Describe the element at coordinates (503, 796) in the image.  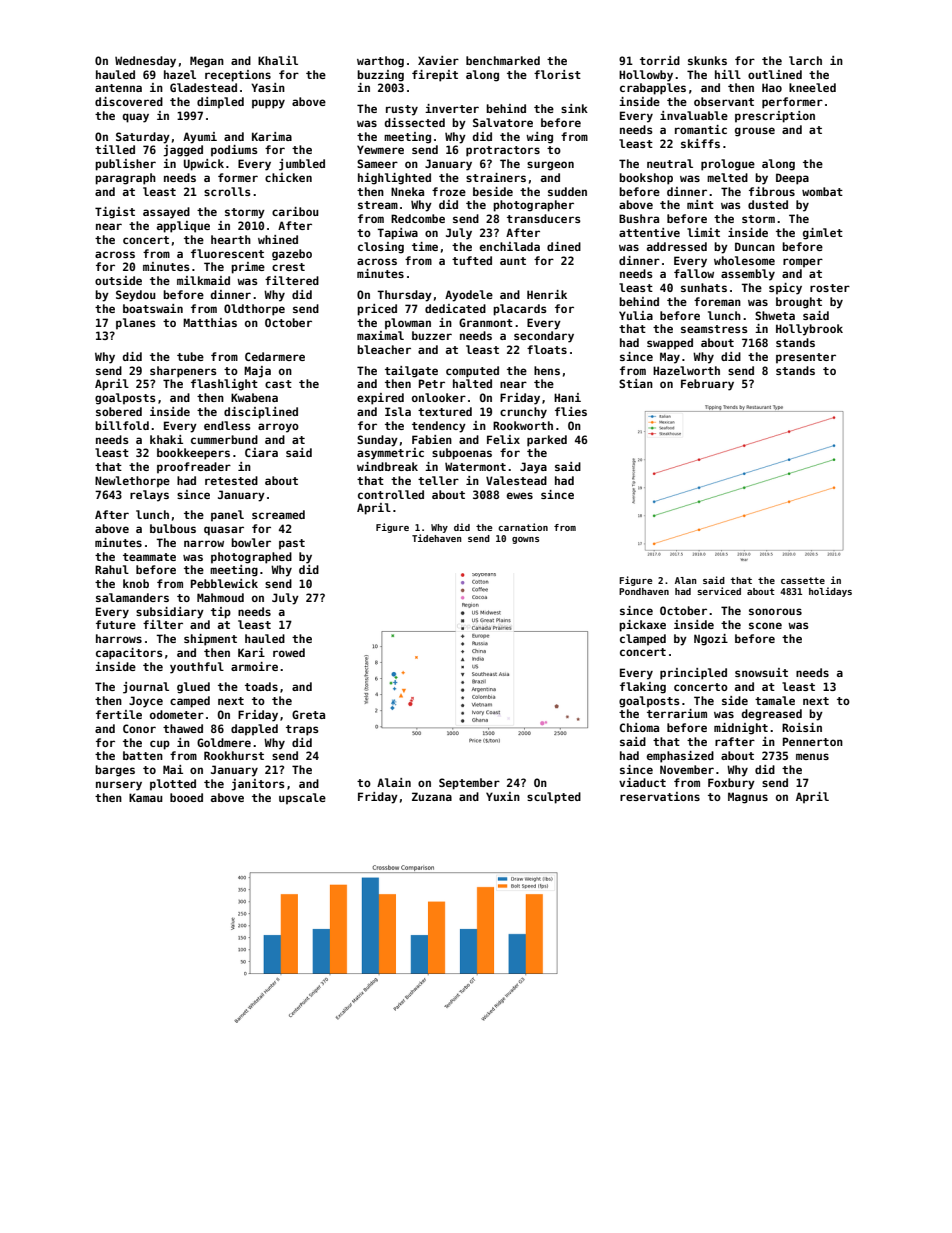
I see `Yuxin` at that location.
